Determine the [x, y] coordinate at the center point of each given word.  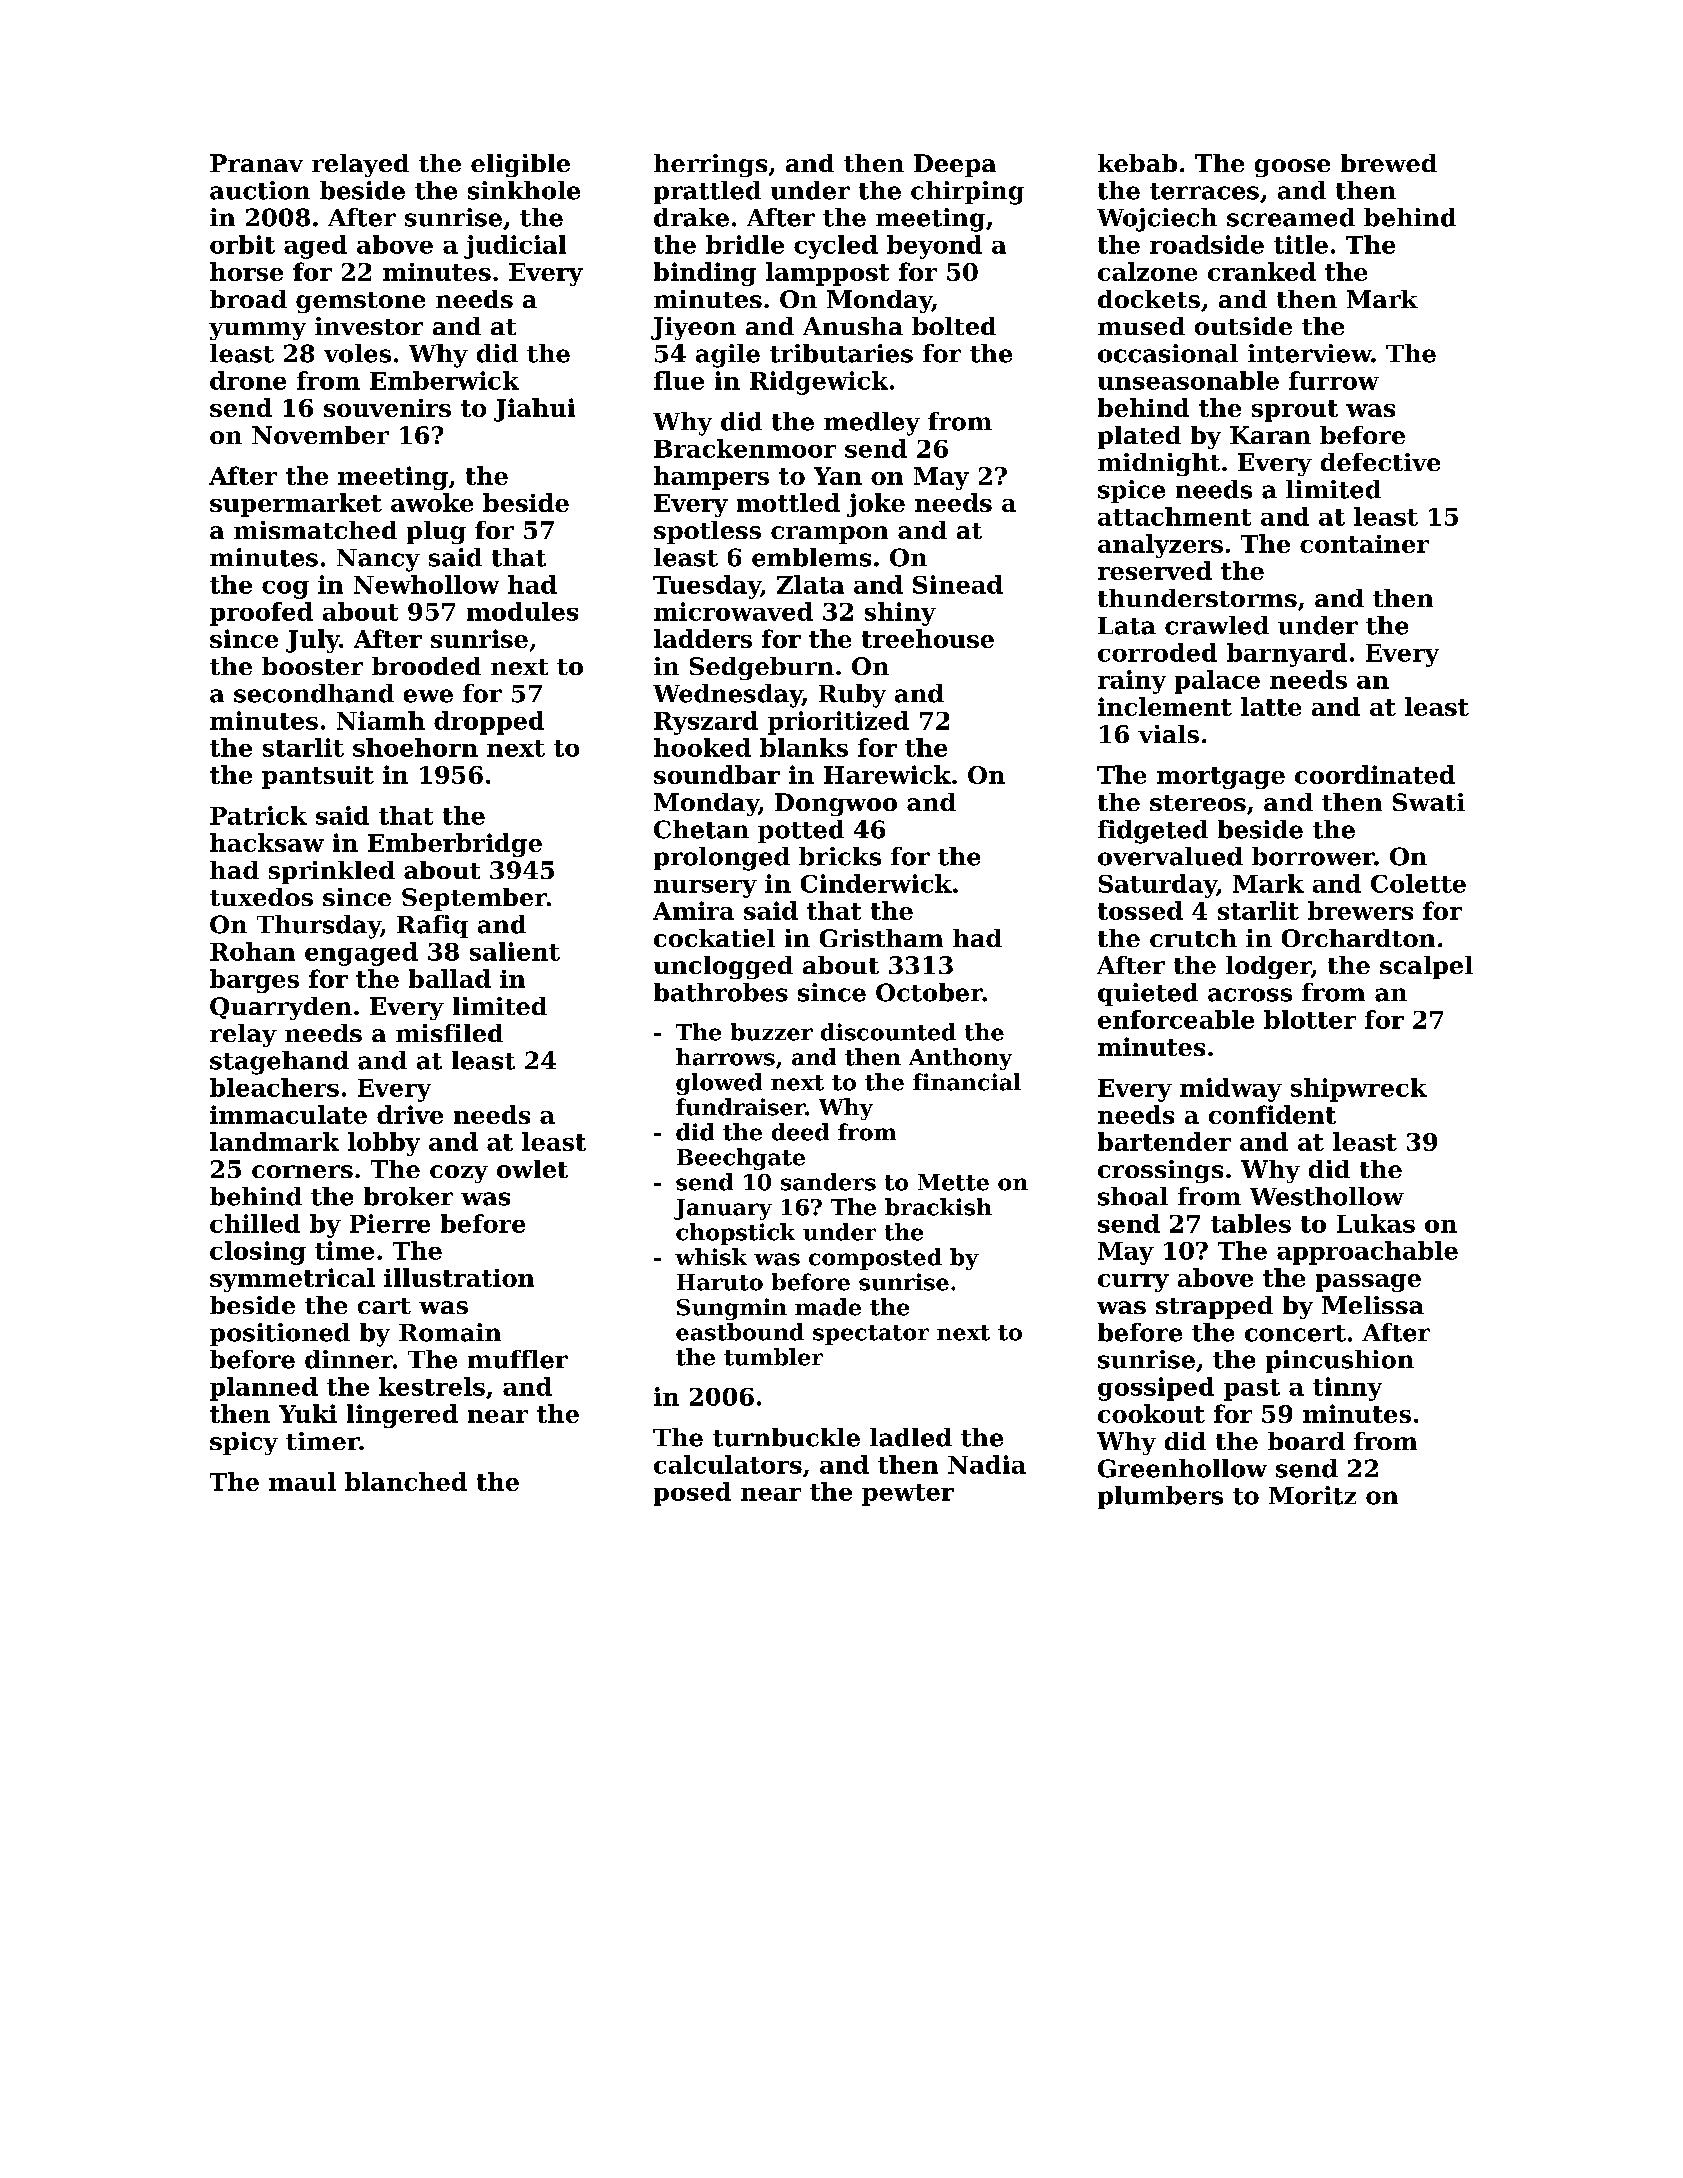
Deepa [955, 165]
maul [302, 1481]
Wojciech [1157, 220]
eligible [520, 165]
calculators [728, 1464]
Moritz [1312, 1495]
